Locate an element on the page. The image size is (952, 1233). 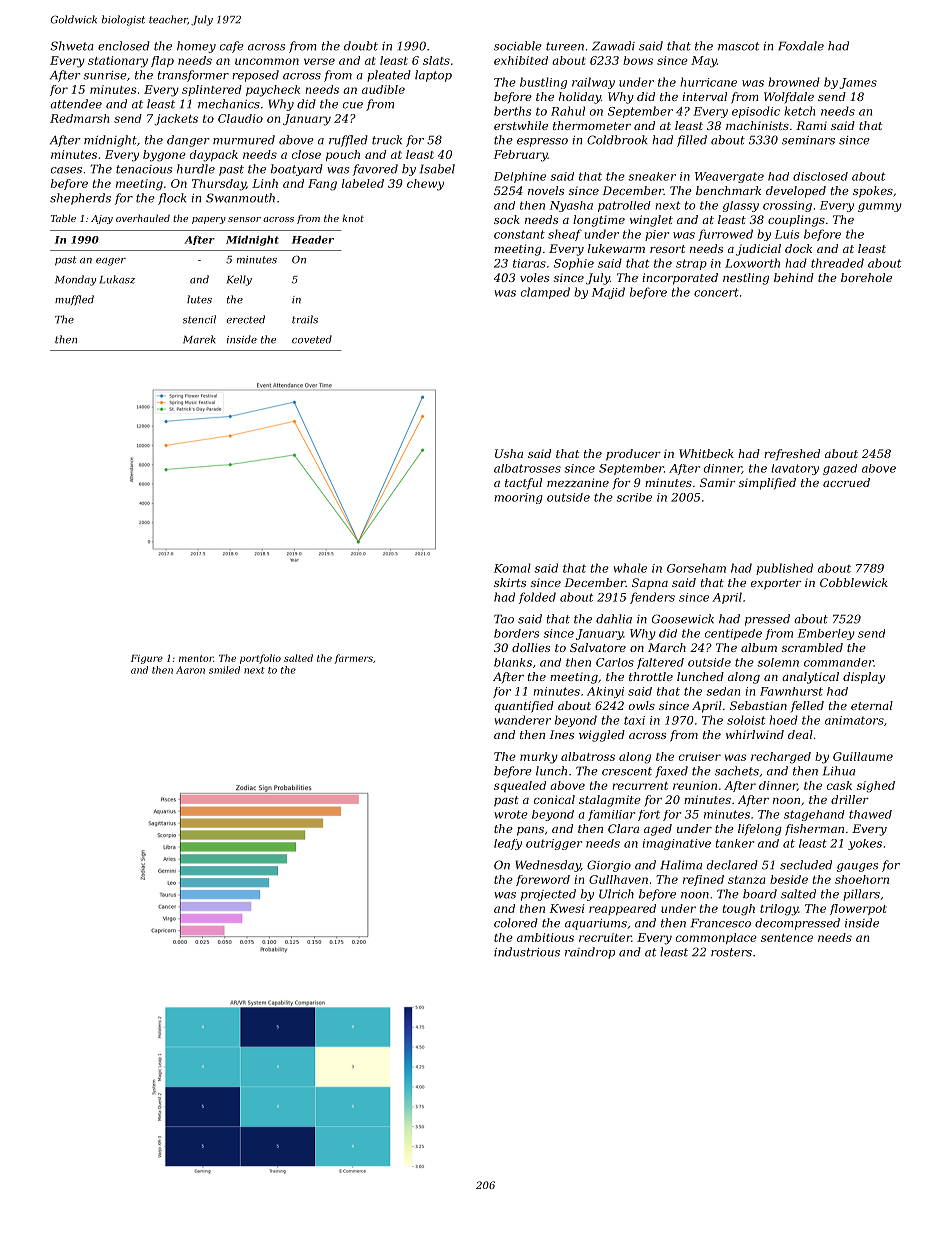
truck is located at coordinates (387, 140).
